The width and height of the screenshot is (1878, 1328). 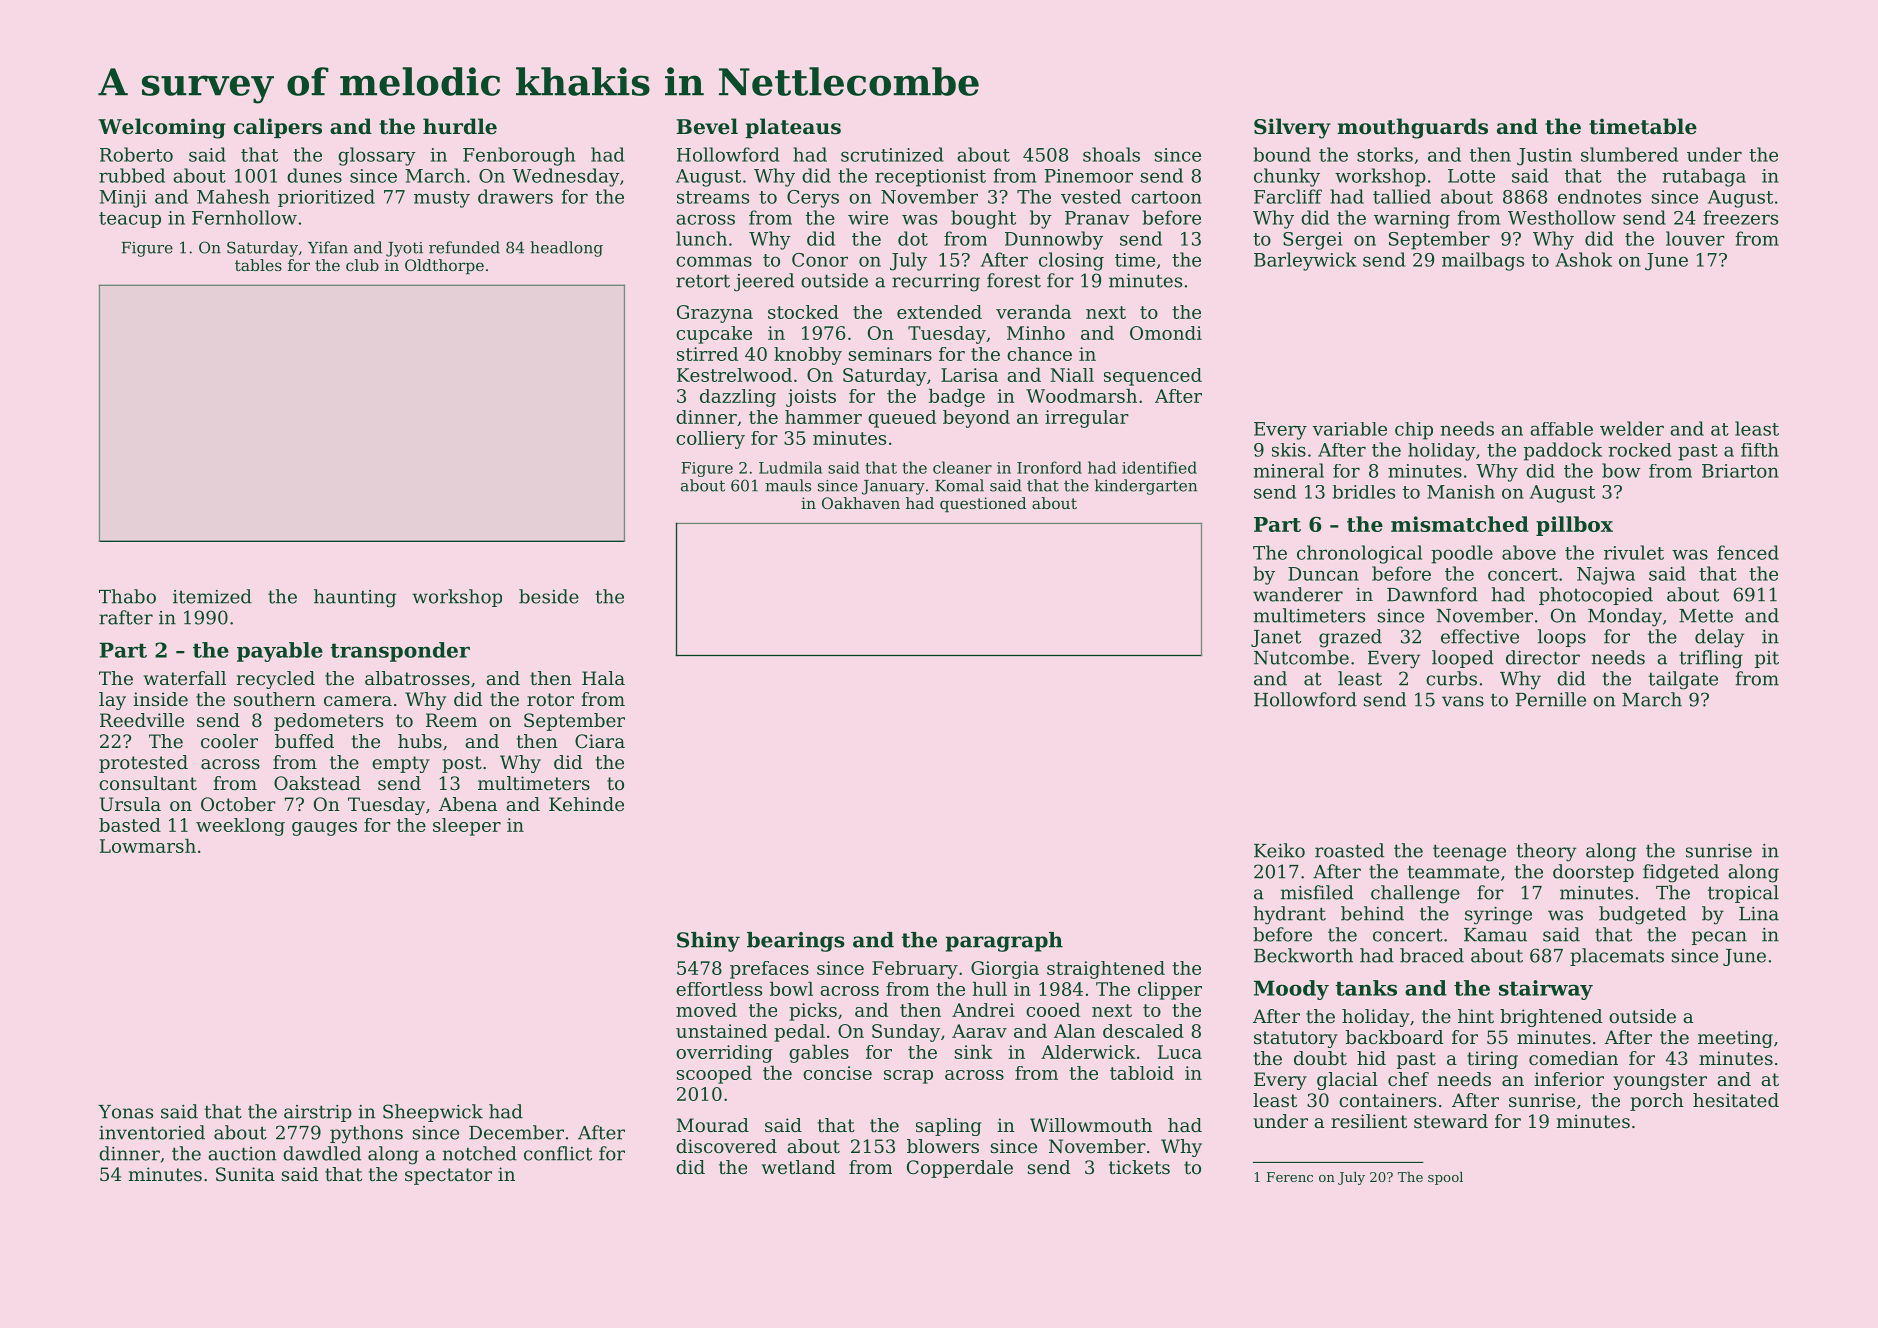 I want to click on Copperdale, so click(x=960, y=1169).
